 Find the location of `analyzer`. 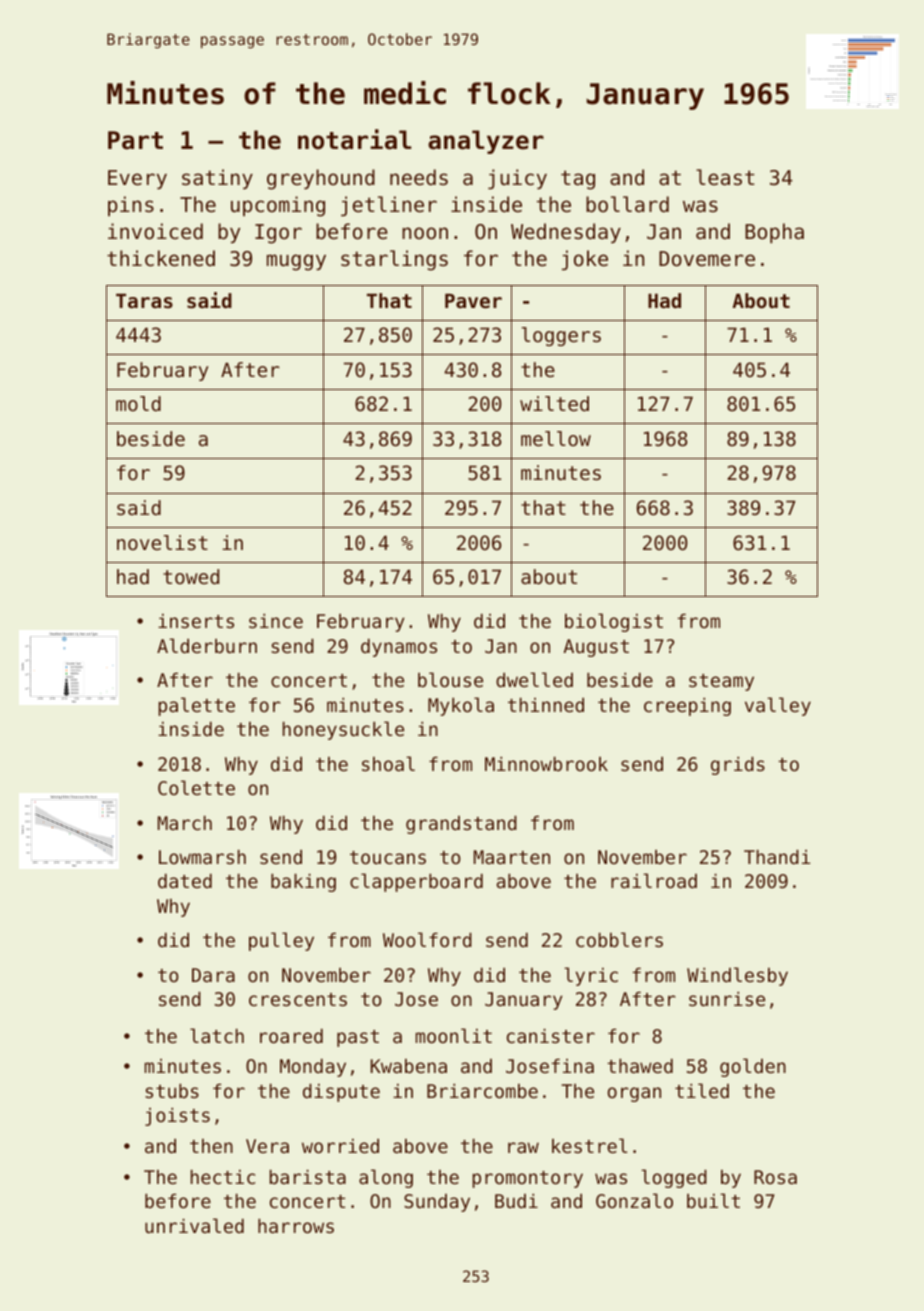

analyzer is located at coordinates (486, 142).
